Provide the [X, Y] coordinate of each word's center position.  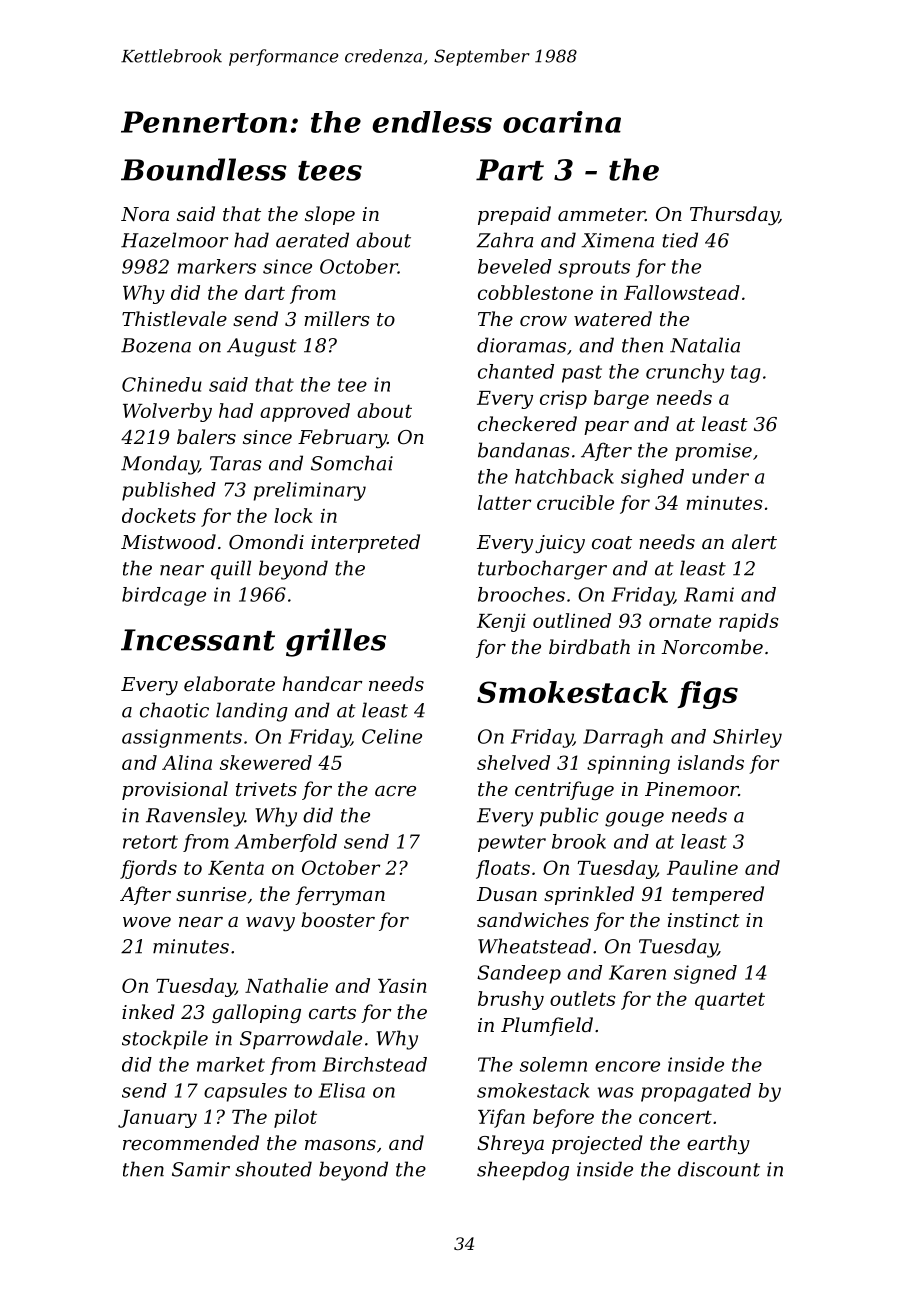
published [169, 491]
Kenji [501, 622]
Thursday [734, 215]
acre [395, 791]
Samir [201, 1169]
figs [707, 695]
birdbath [589, 646]
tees [330, 171]
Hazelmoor [174, 240]
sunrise [211, 894]
